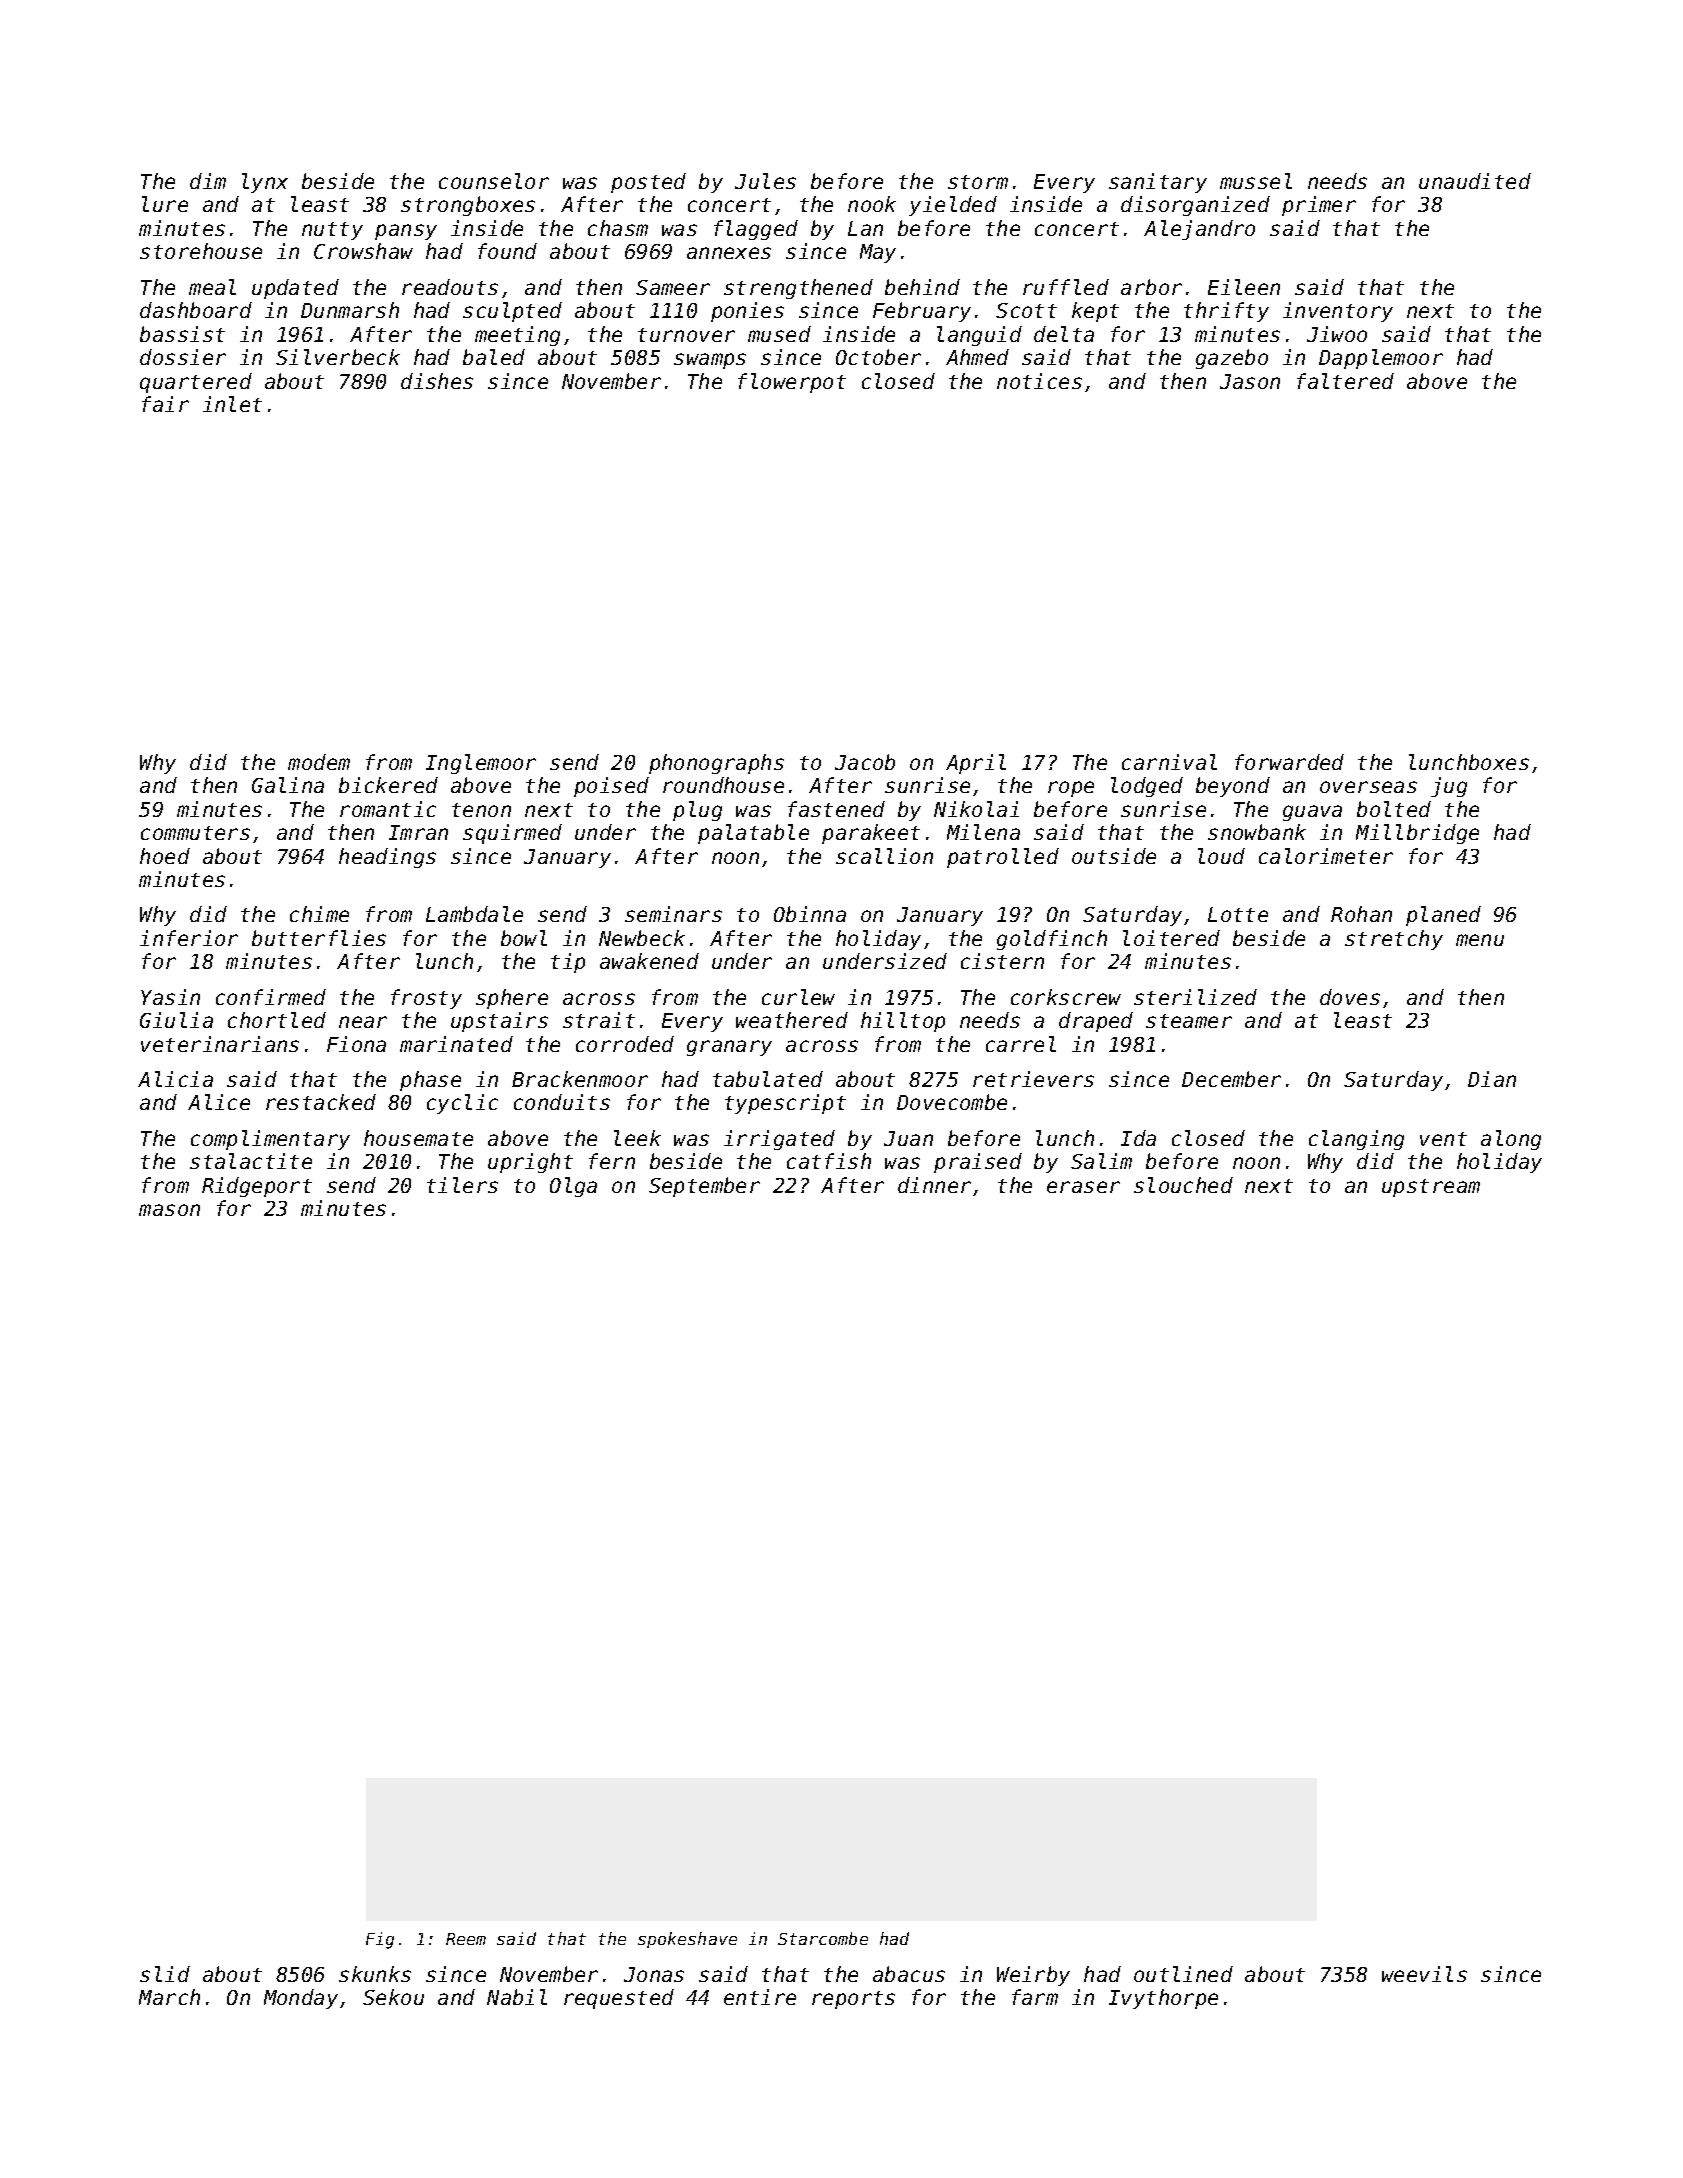 The height and width of the screenshot is (2178, 1683). Describe the element at coordinates (450, 287) in the screenshot. I see `readouts` at that location.
